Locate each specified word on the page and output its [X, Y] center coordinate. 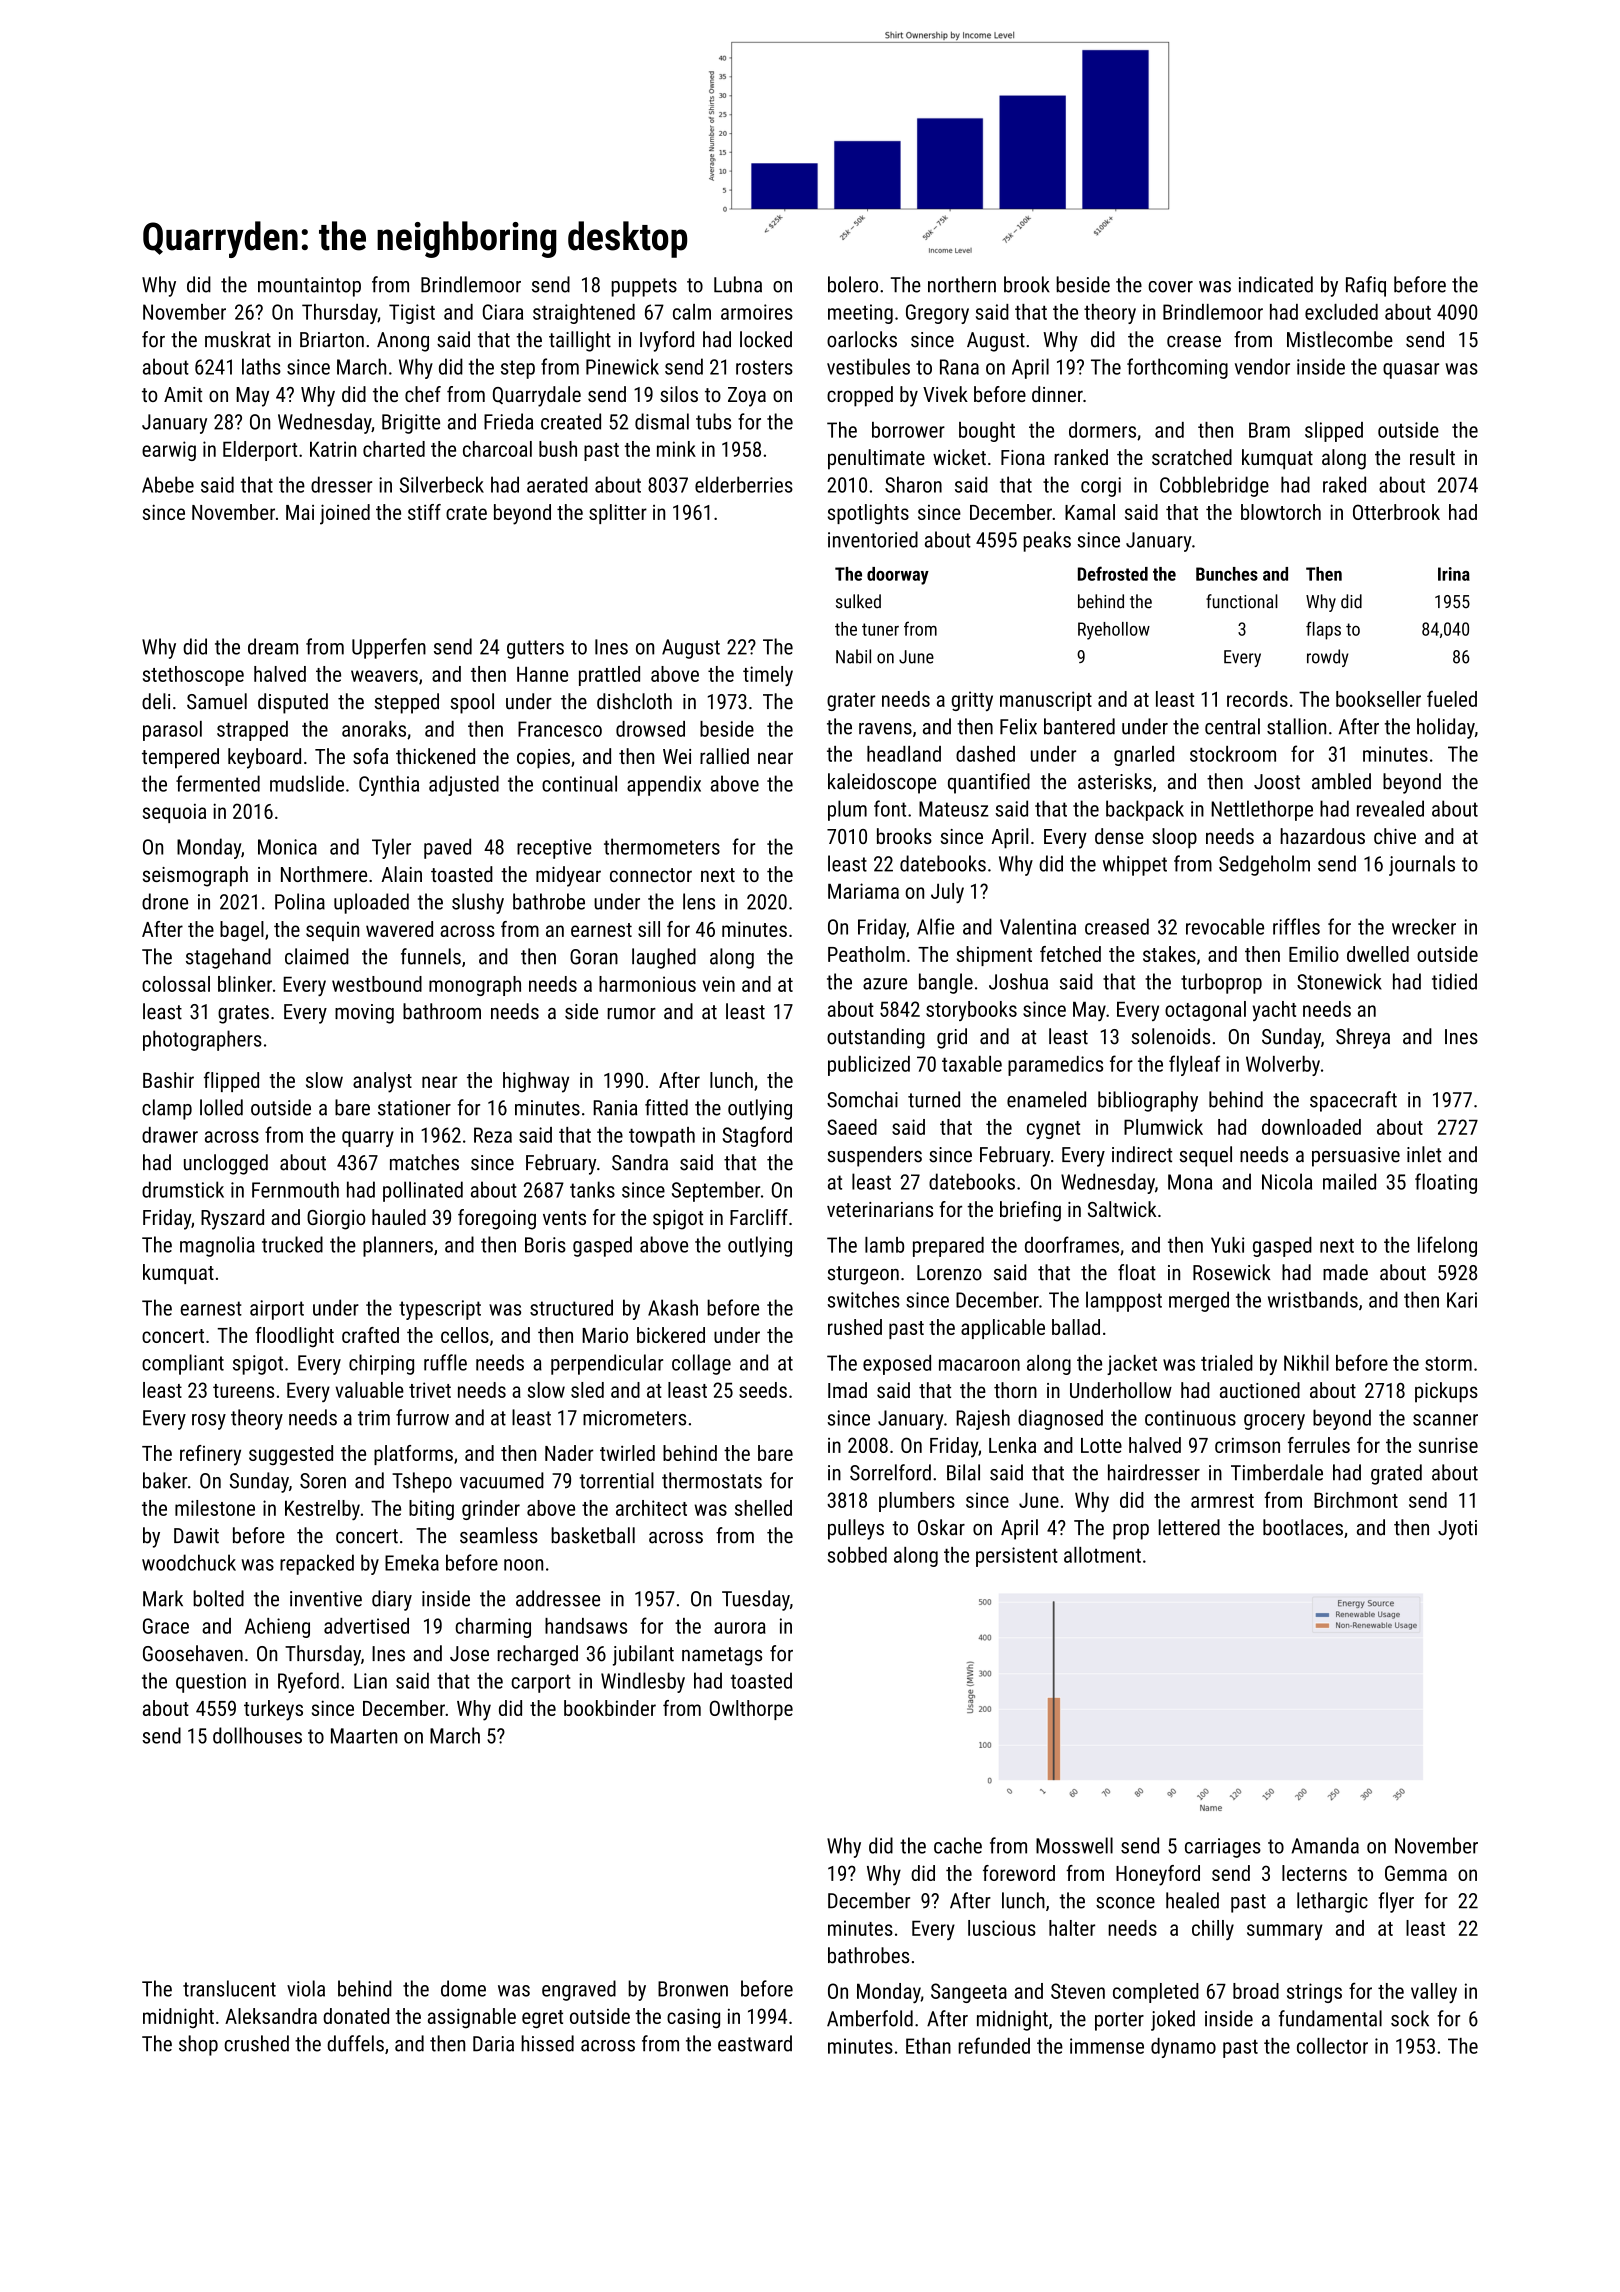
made [1345, 1272]
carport [541, 1683]
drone [165, 901]
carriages [1223, 1848]
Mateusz [954, 809]
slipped [1334, 432]
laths [261, 366]
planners [398, 1246]
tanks [592, 1189]
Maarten [364, 1736]
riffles [1296, 926]
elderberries [744, 484]
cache [958, 1845]
